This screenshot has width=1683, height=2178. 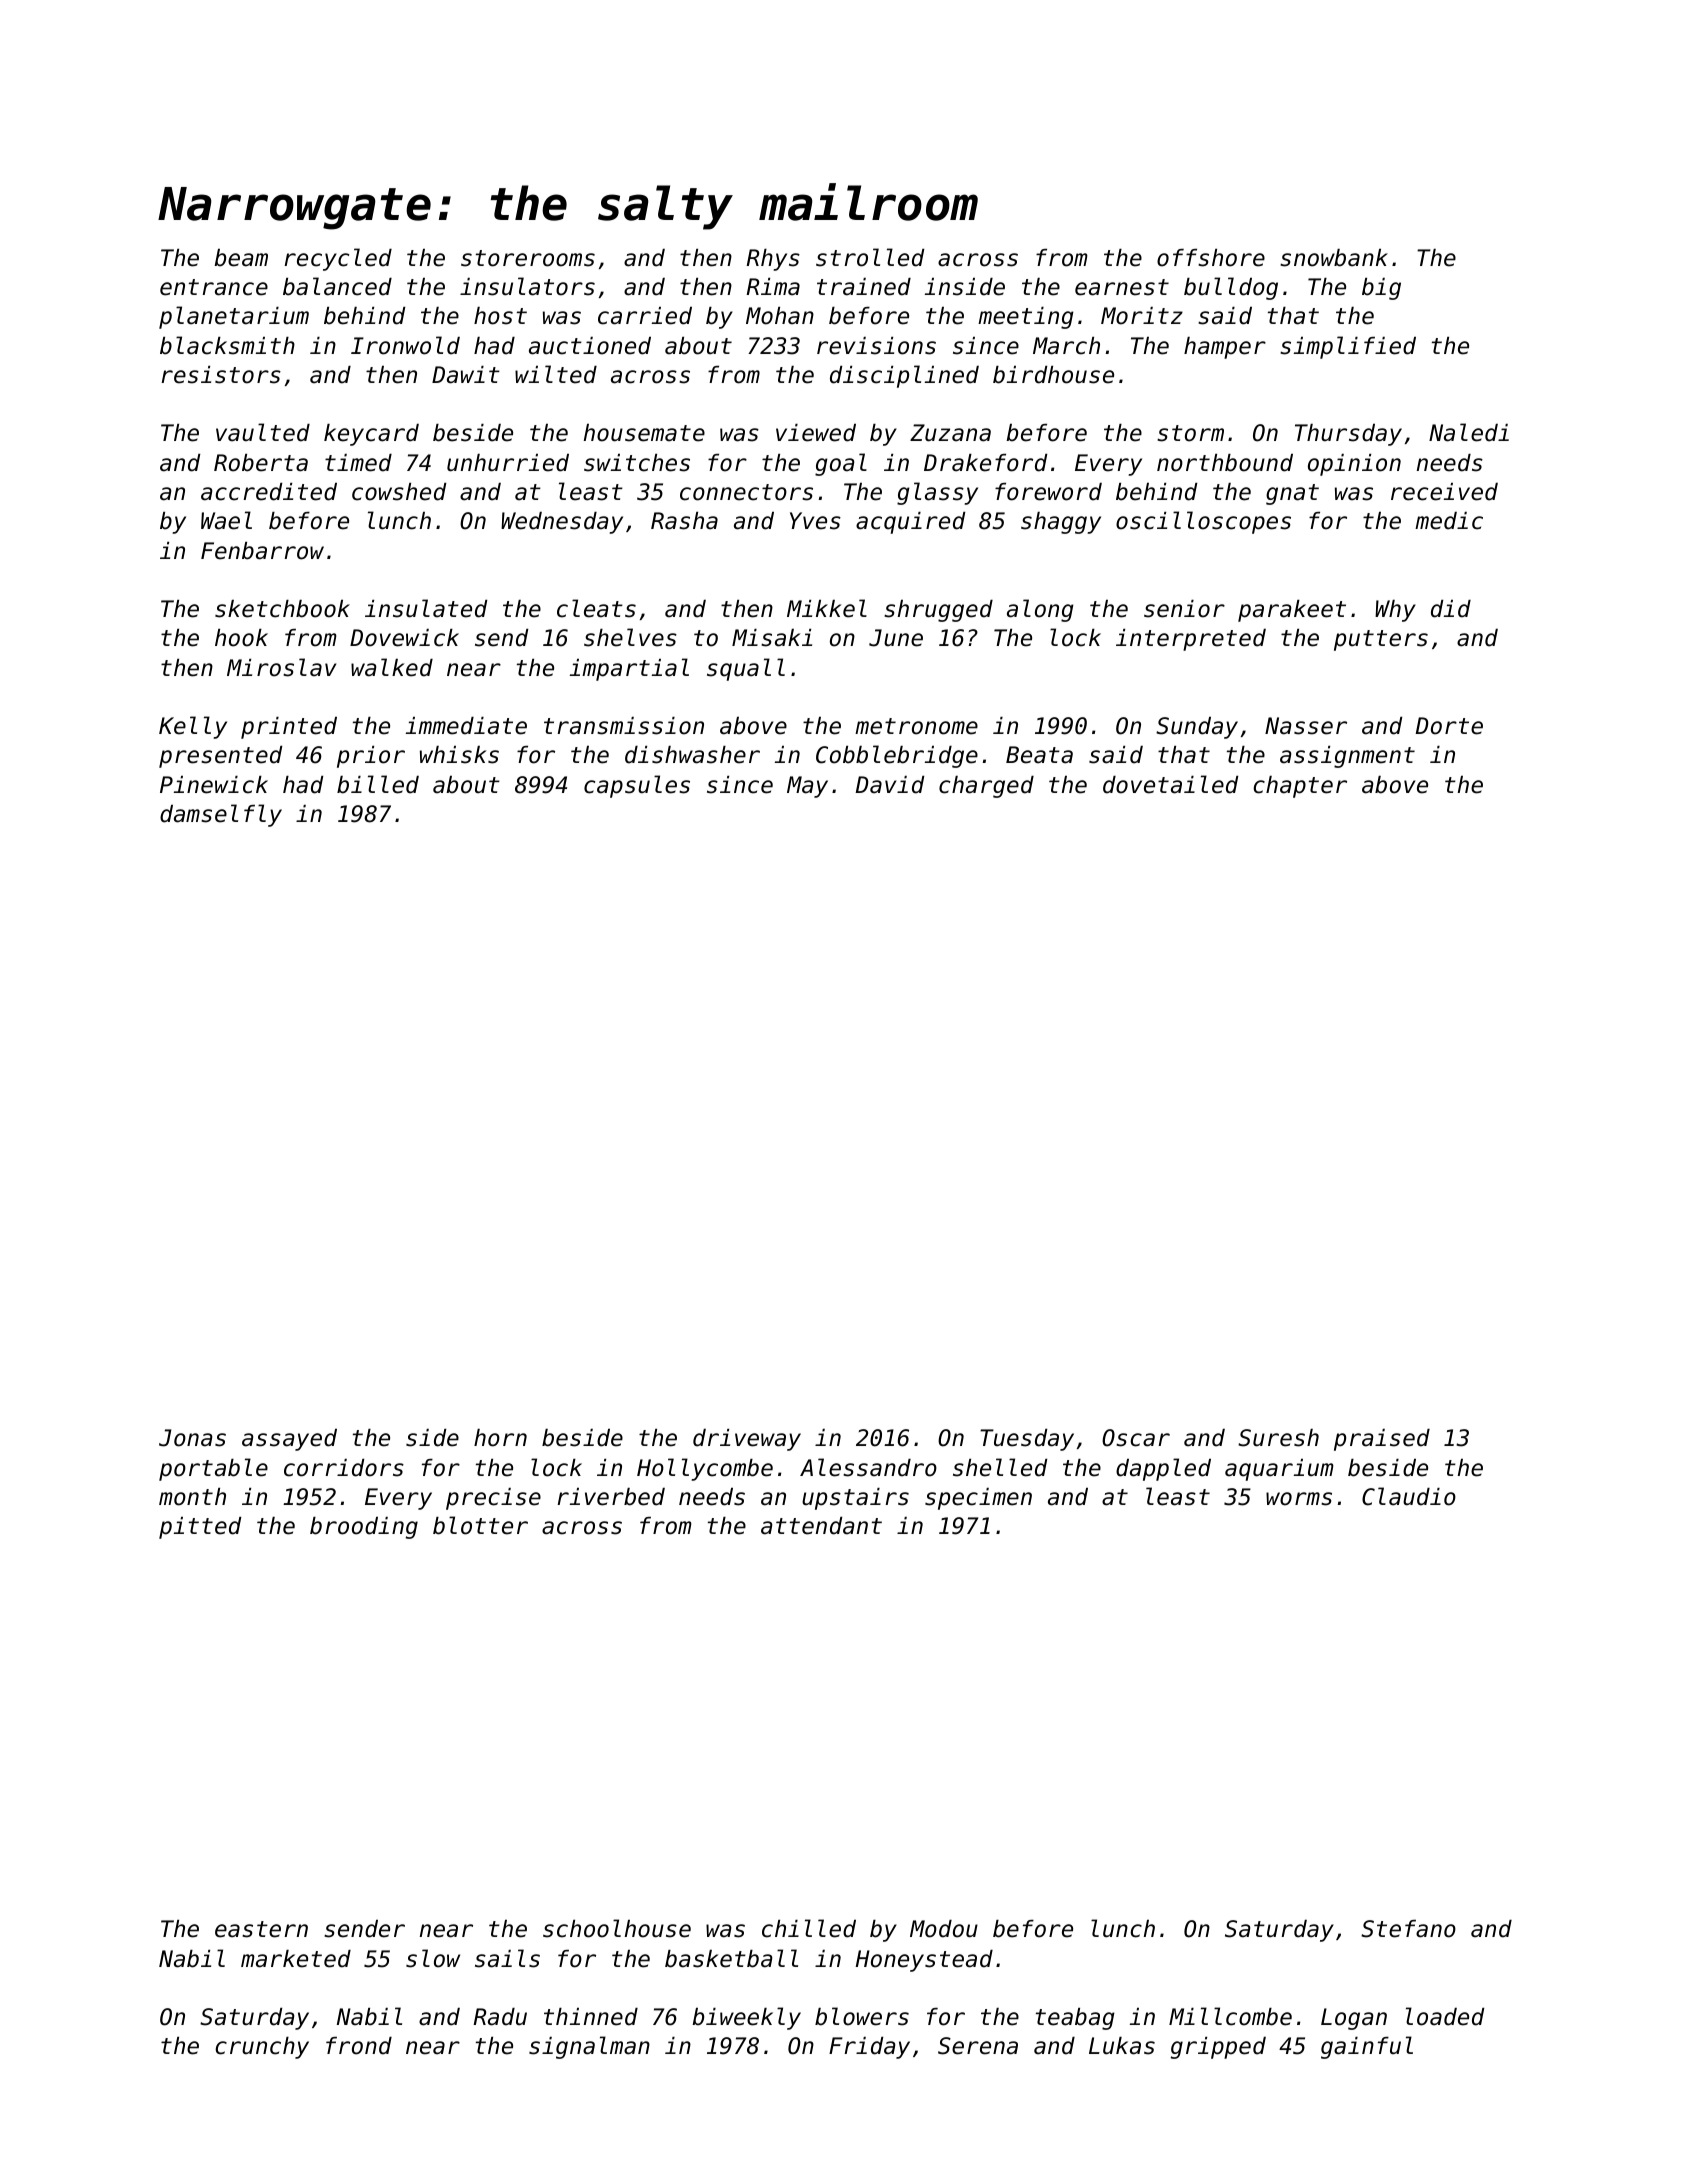 I want to click on Serena, so click(x=978, y=2046).
